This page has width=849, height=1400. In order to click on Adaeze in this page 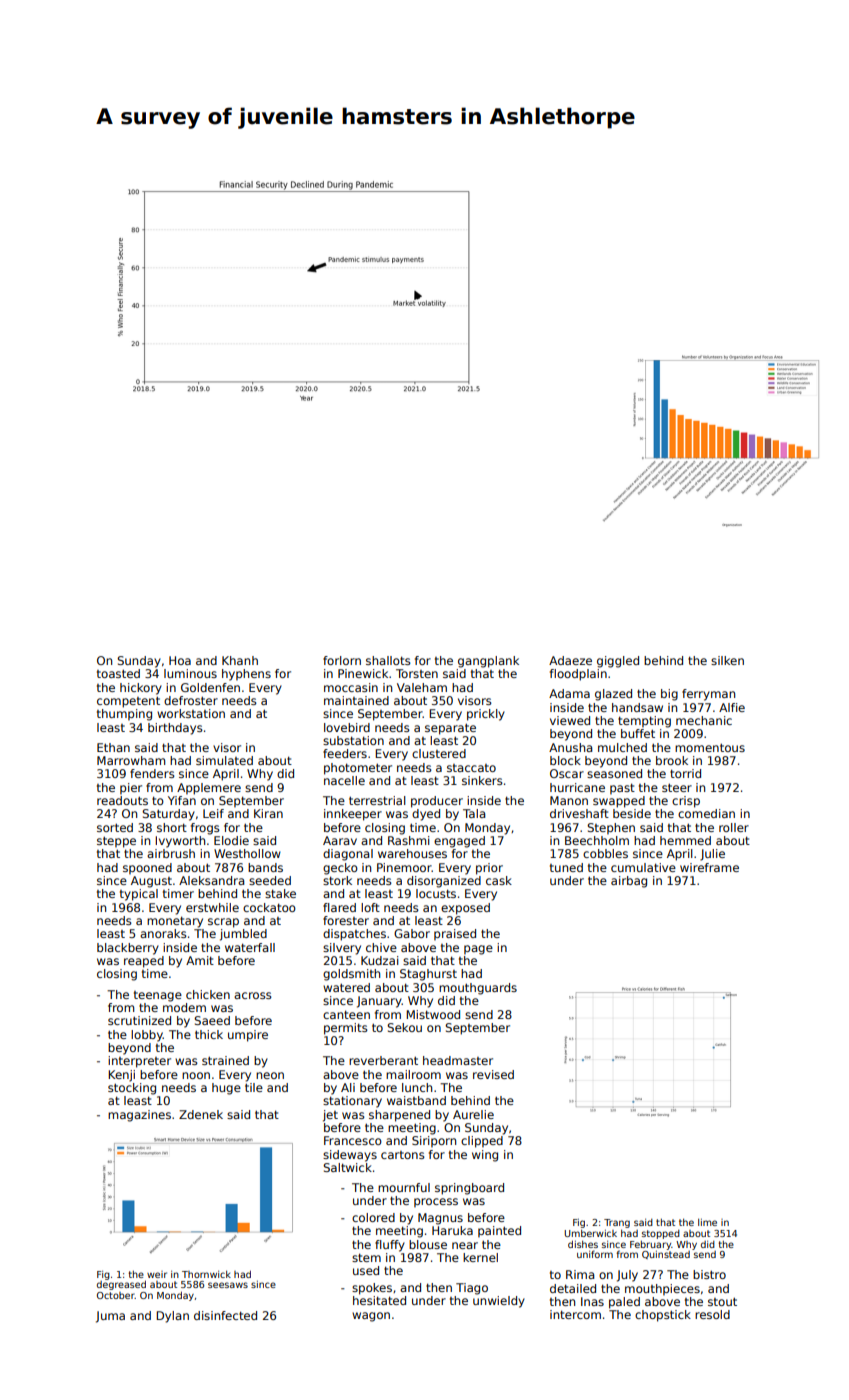, I will do `click(570, 660)`.
